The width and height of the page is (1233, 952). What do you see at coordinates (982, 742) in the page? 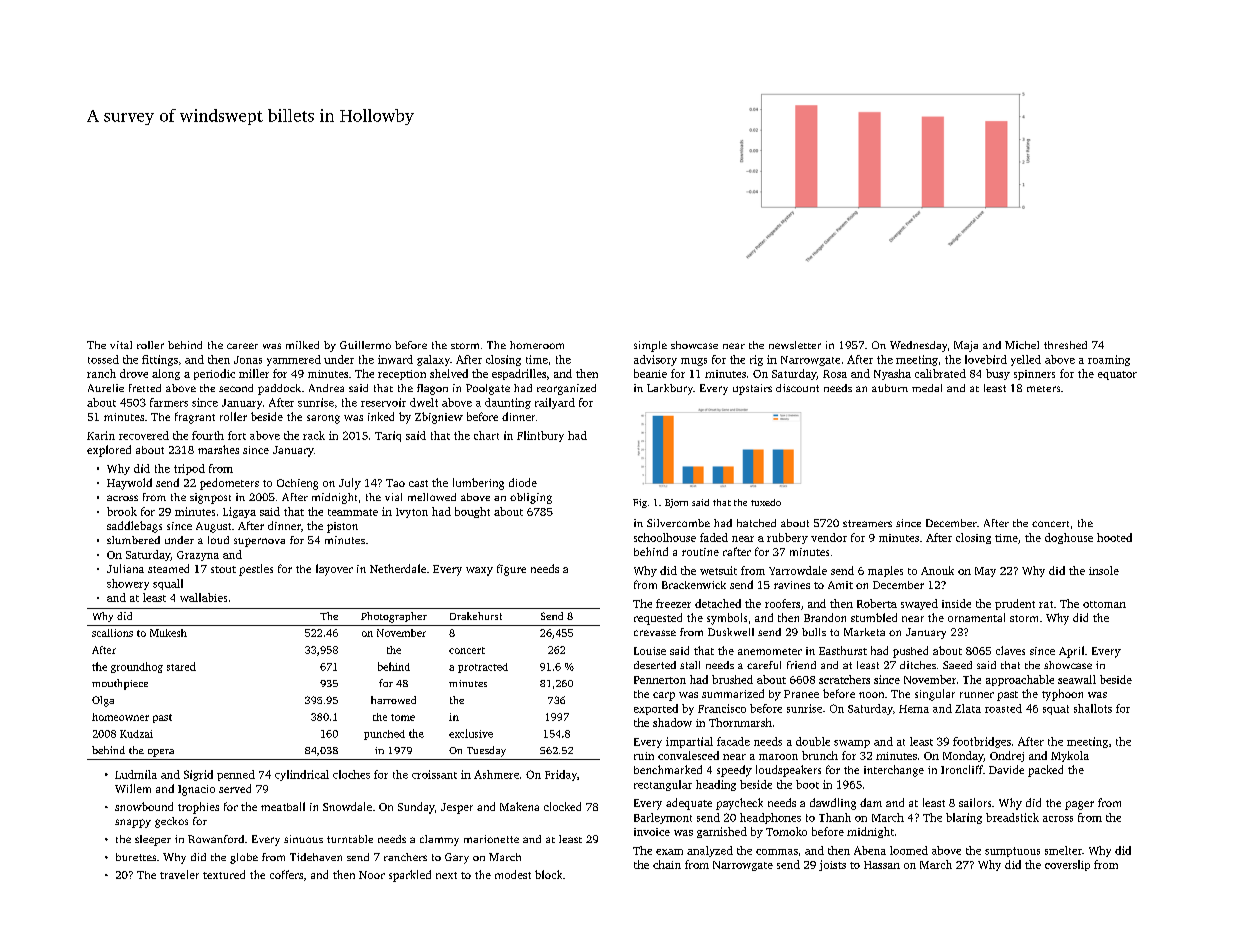
I see `footbridges` at bounding box center [982, 742].
